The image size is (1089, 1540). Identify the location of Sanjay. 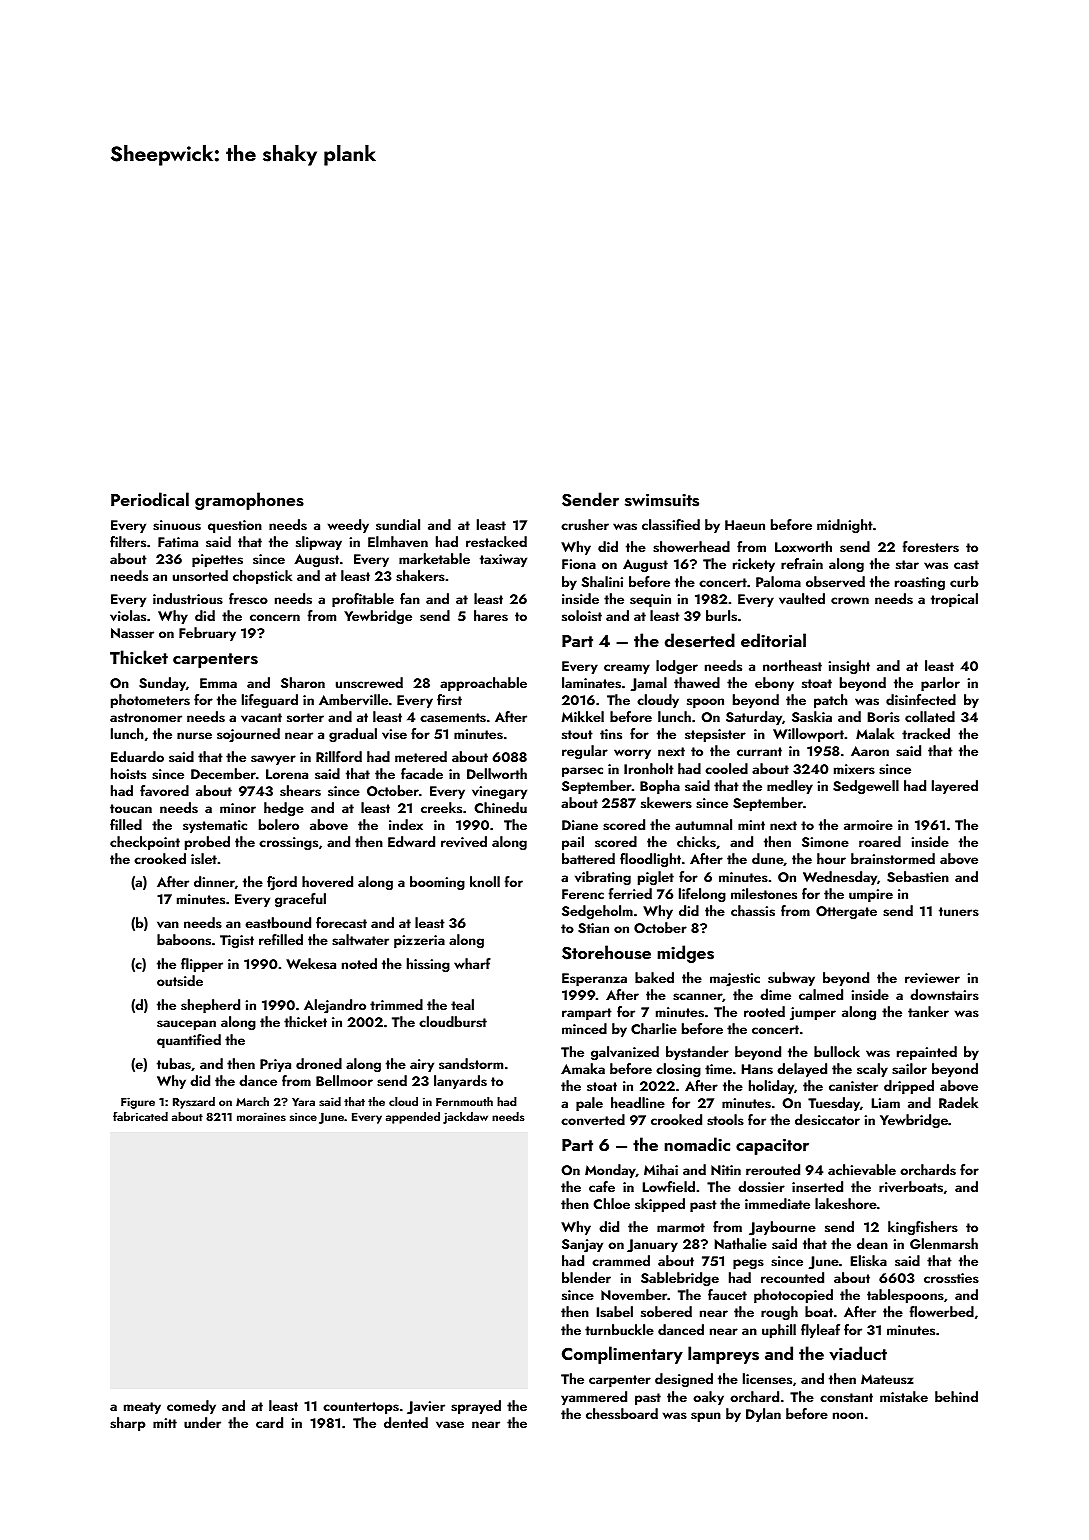
(582, 1246).
